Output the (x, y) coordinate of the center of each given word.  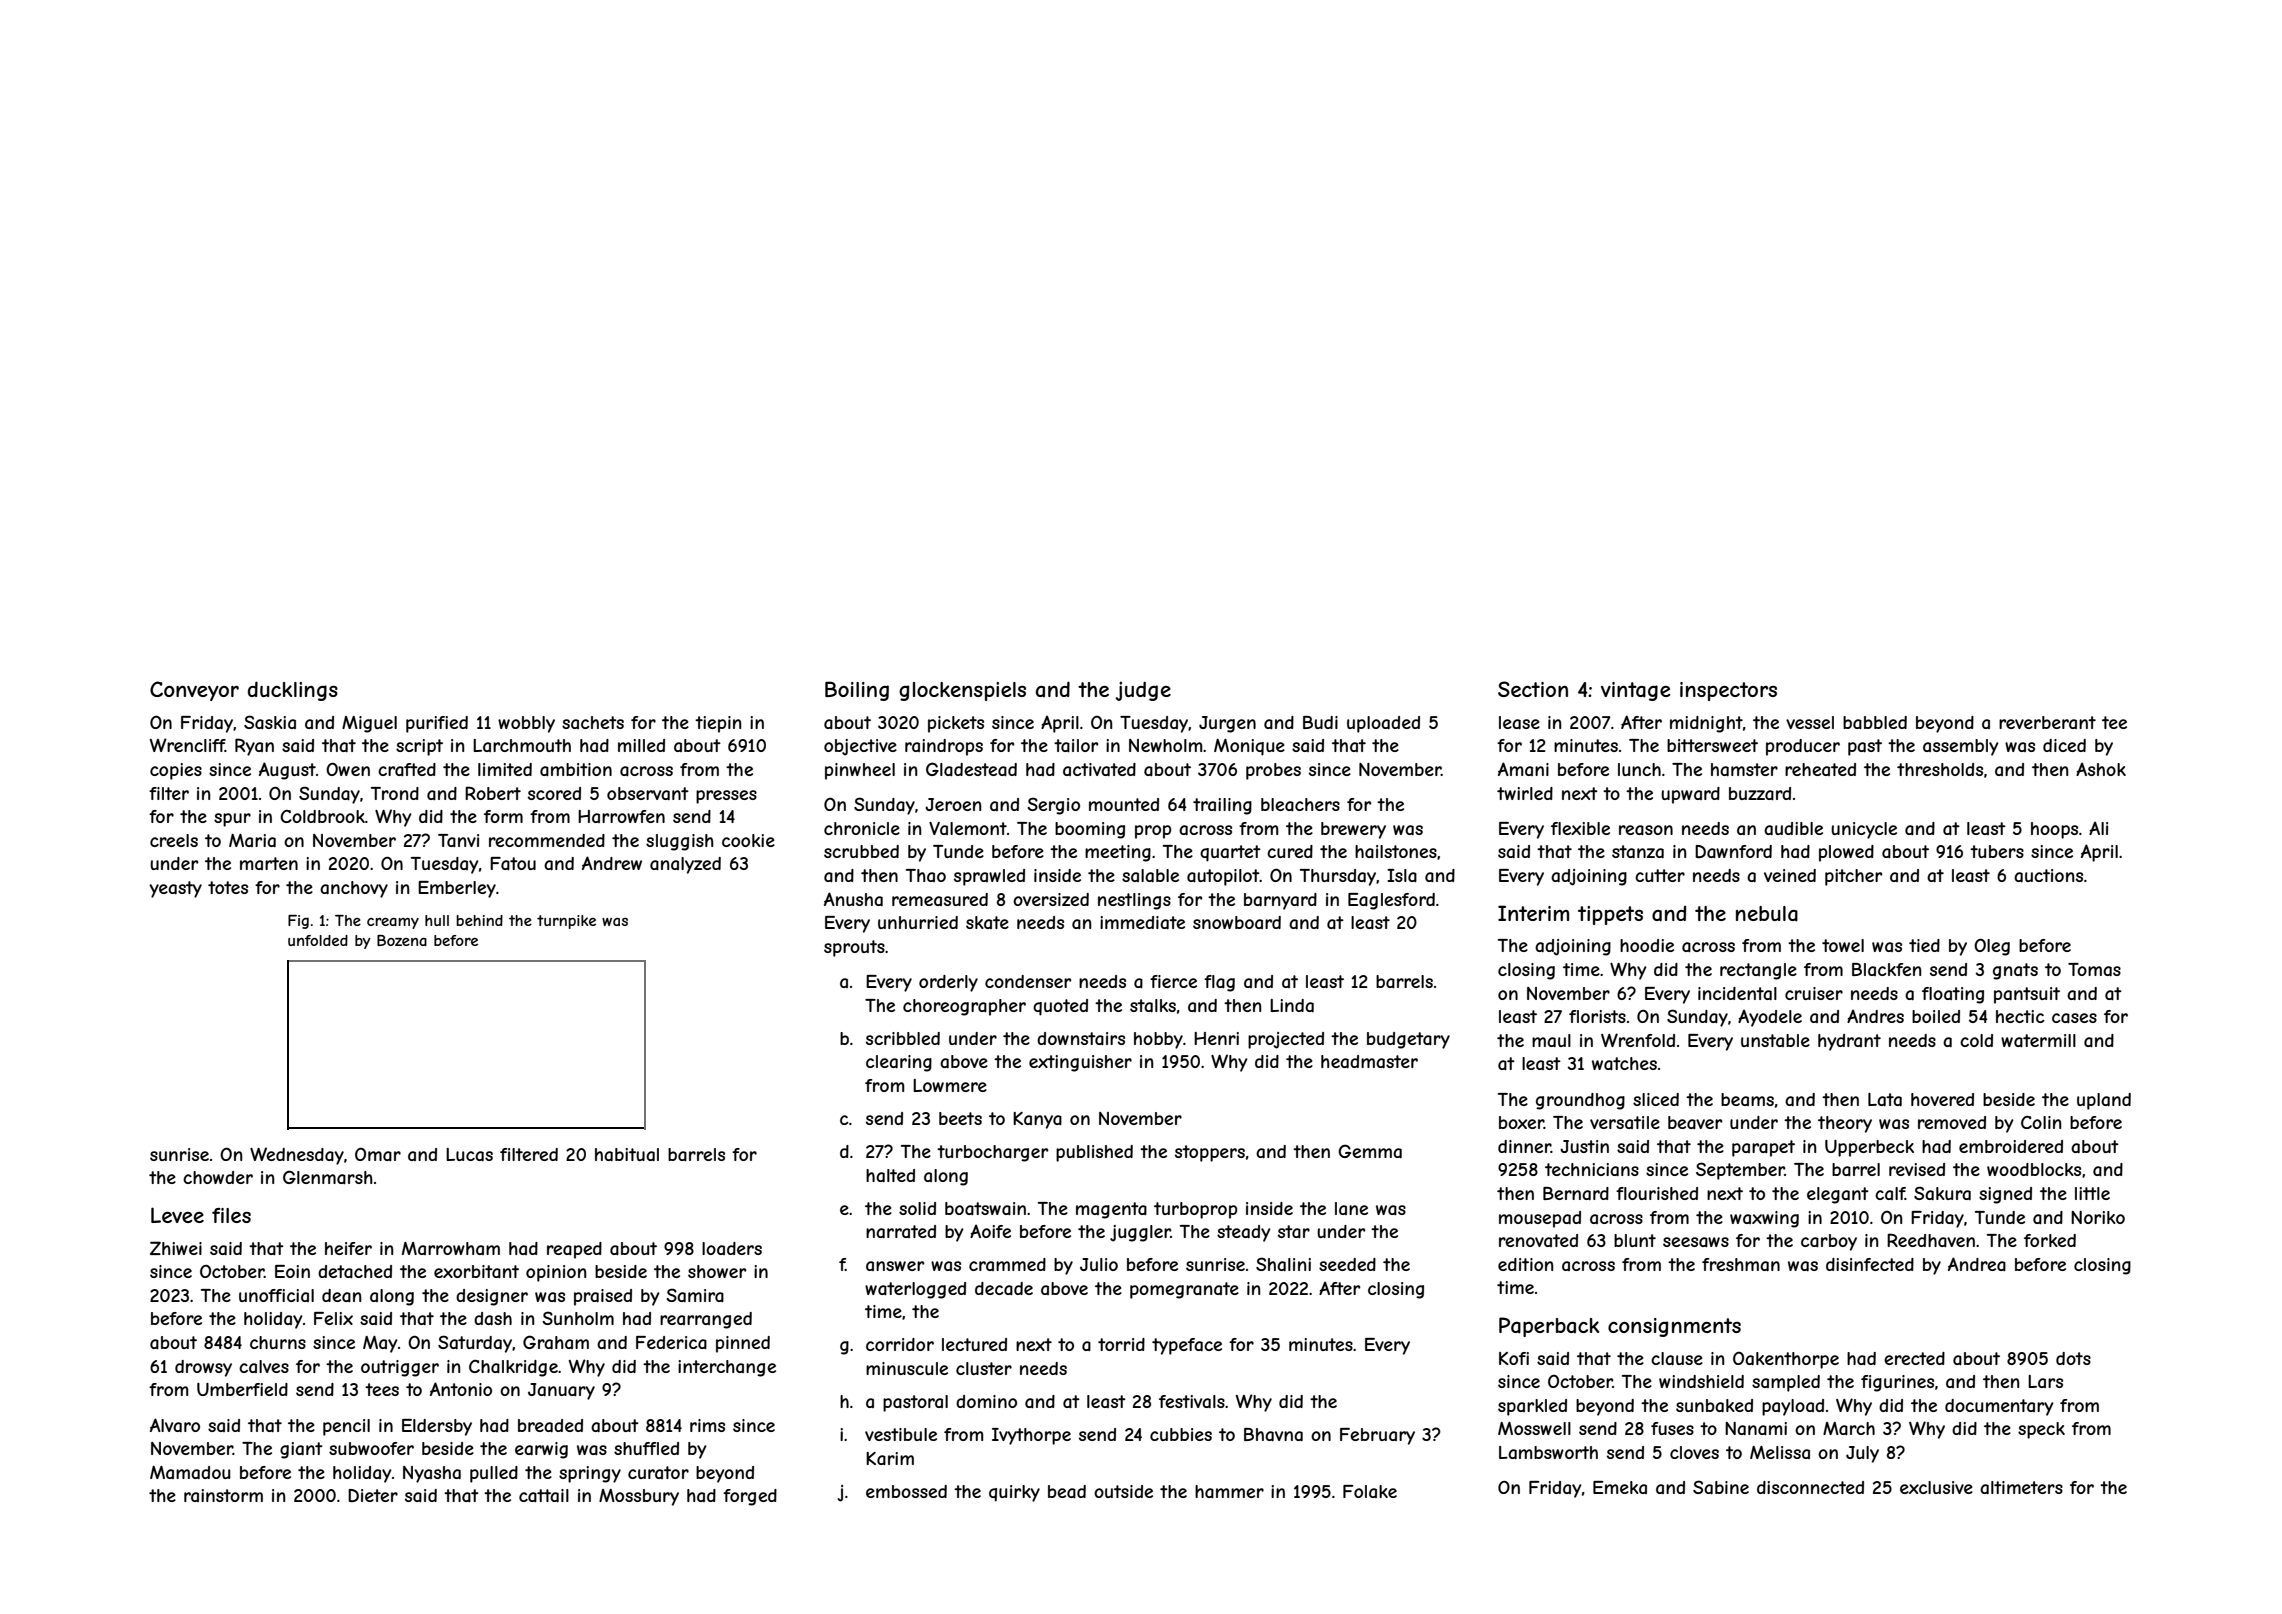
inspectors (1728, 691)
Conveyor (194, 691)
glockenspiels (962, 691)
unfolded (318, 940)
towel (1843, 945)
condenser (1028, 981)
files (231, 1215)
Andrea (1977, 1264)
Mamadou (190, 1472)
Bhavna (1273, 1434)
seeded (1347, 1264)
